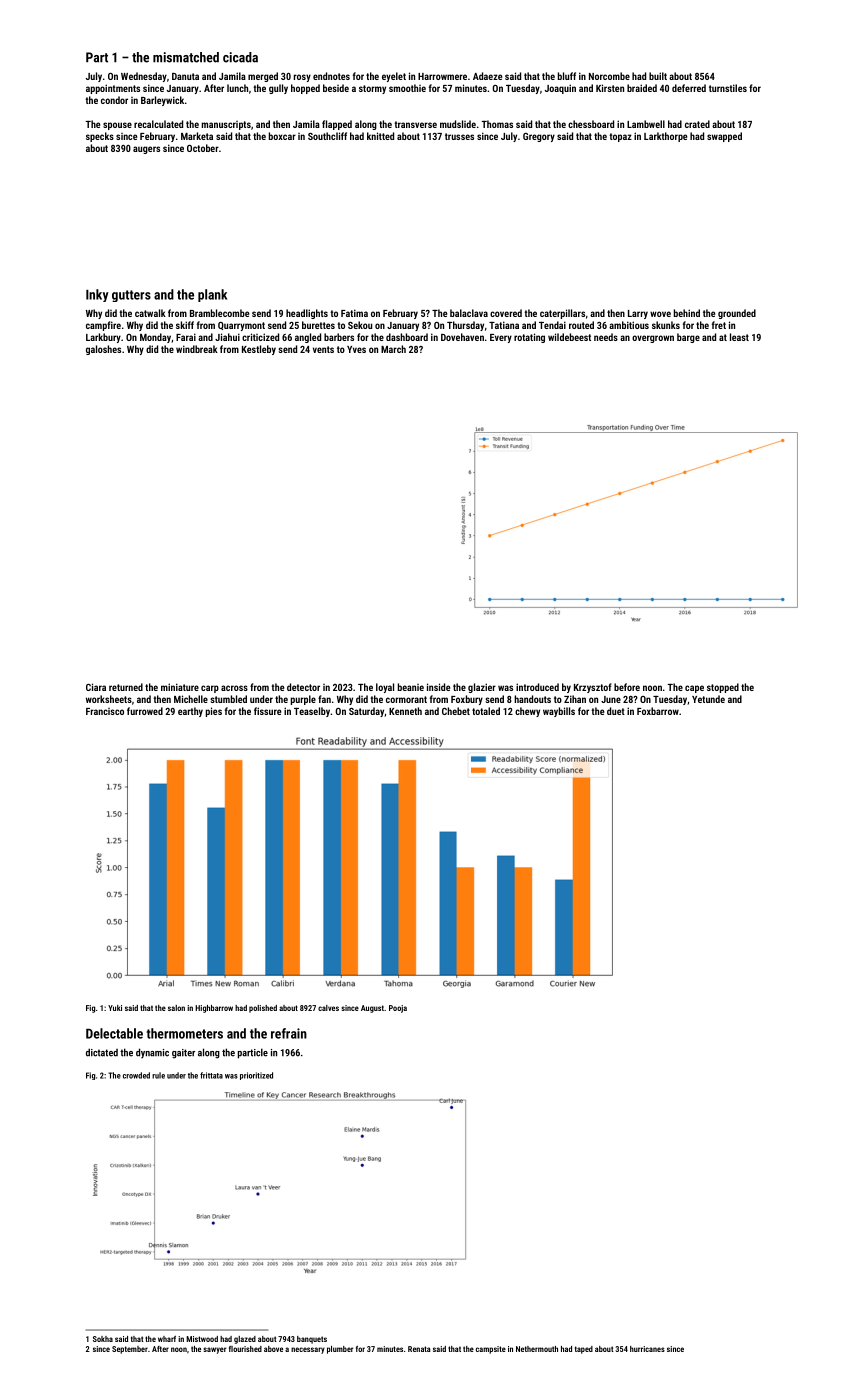 The height and width of the document is (1400, 849). I want to click on Sekou, so click(360, 325).
